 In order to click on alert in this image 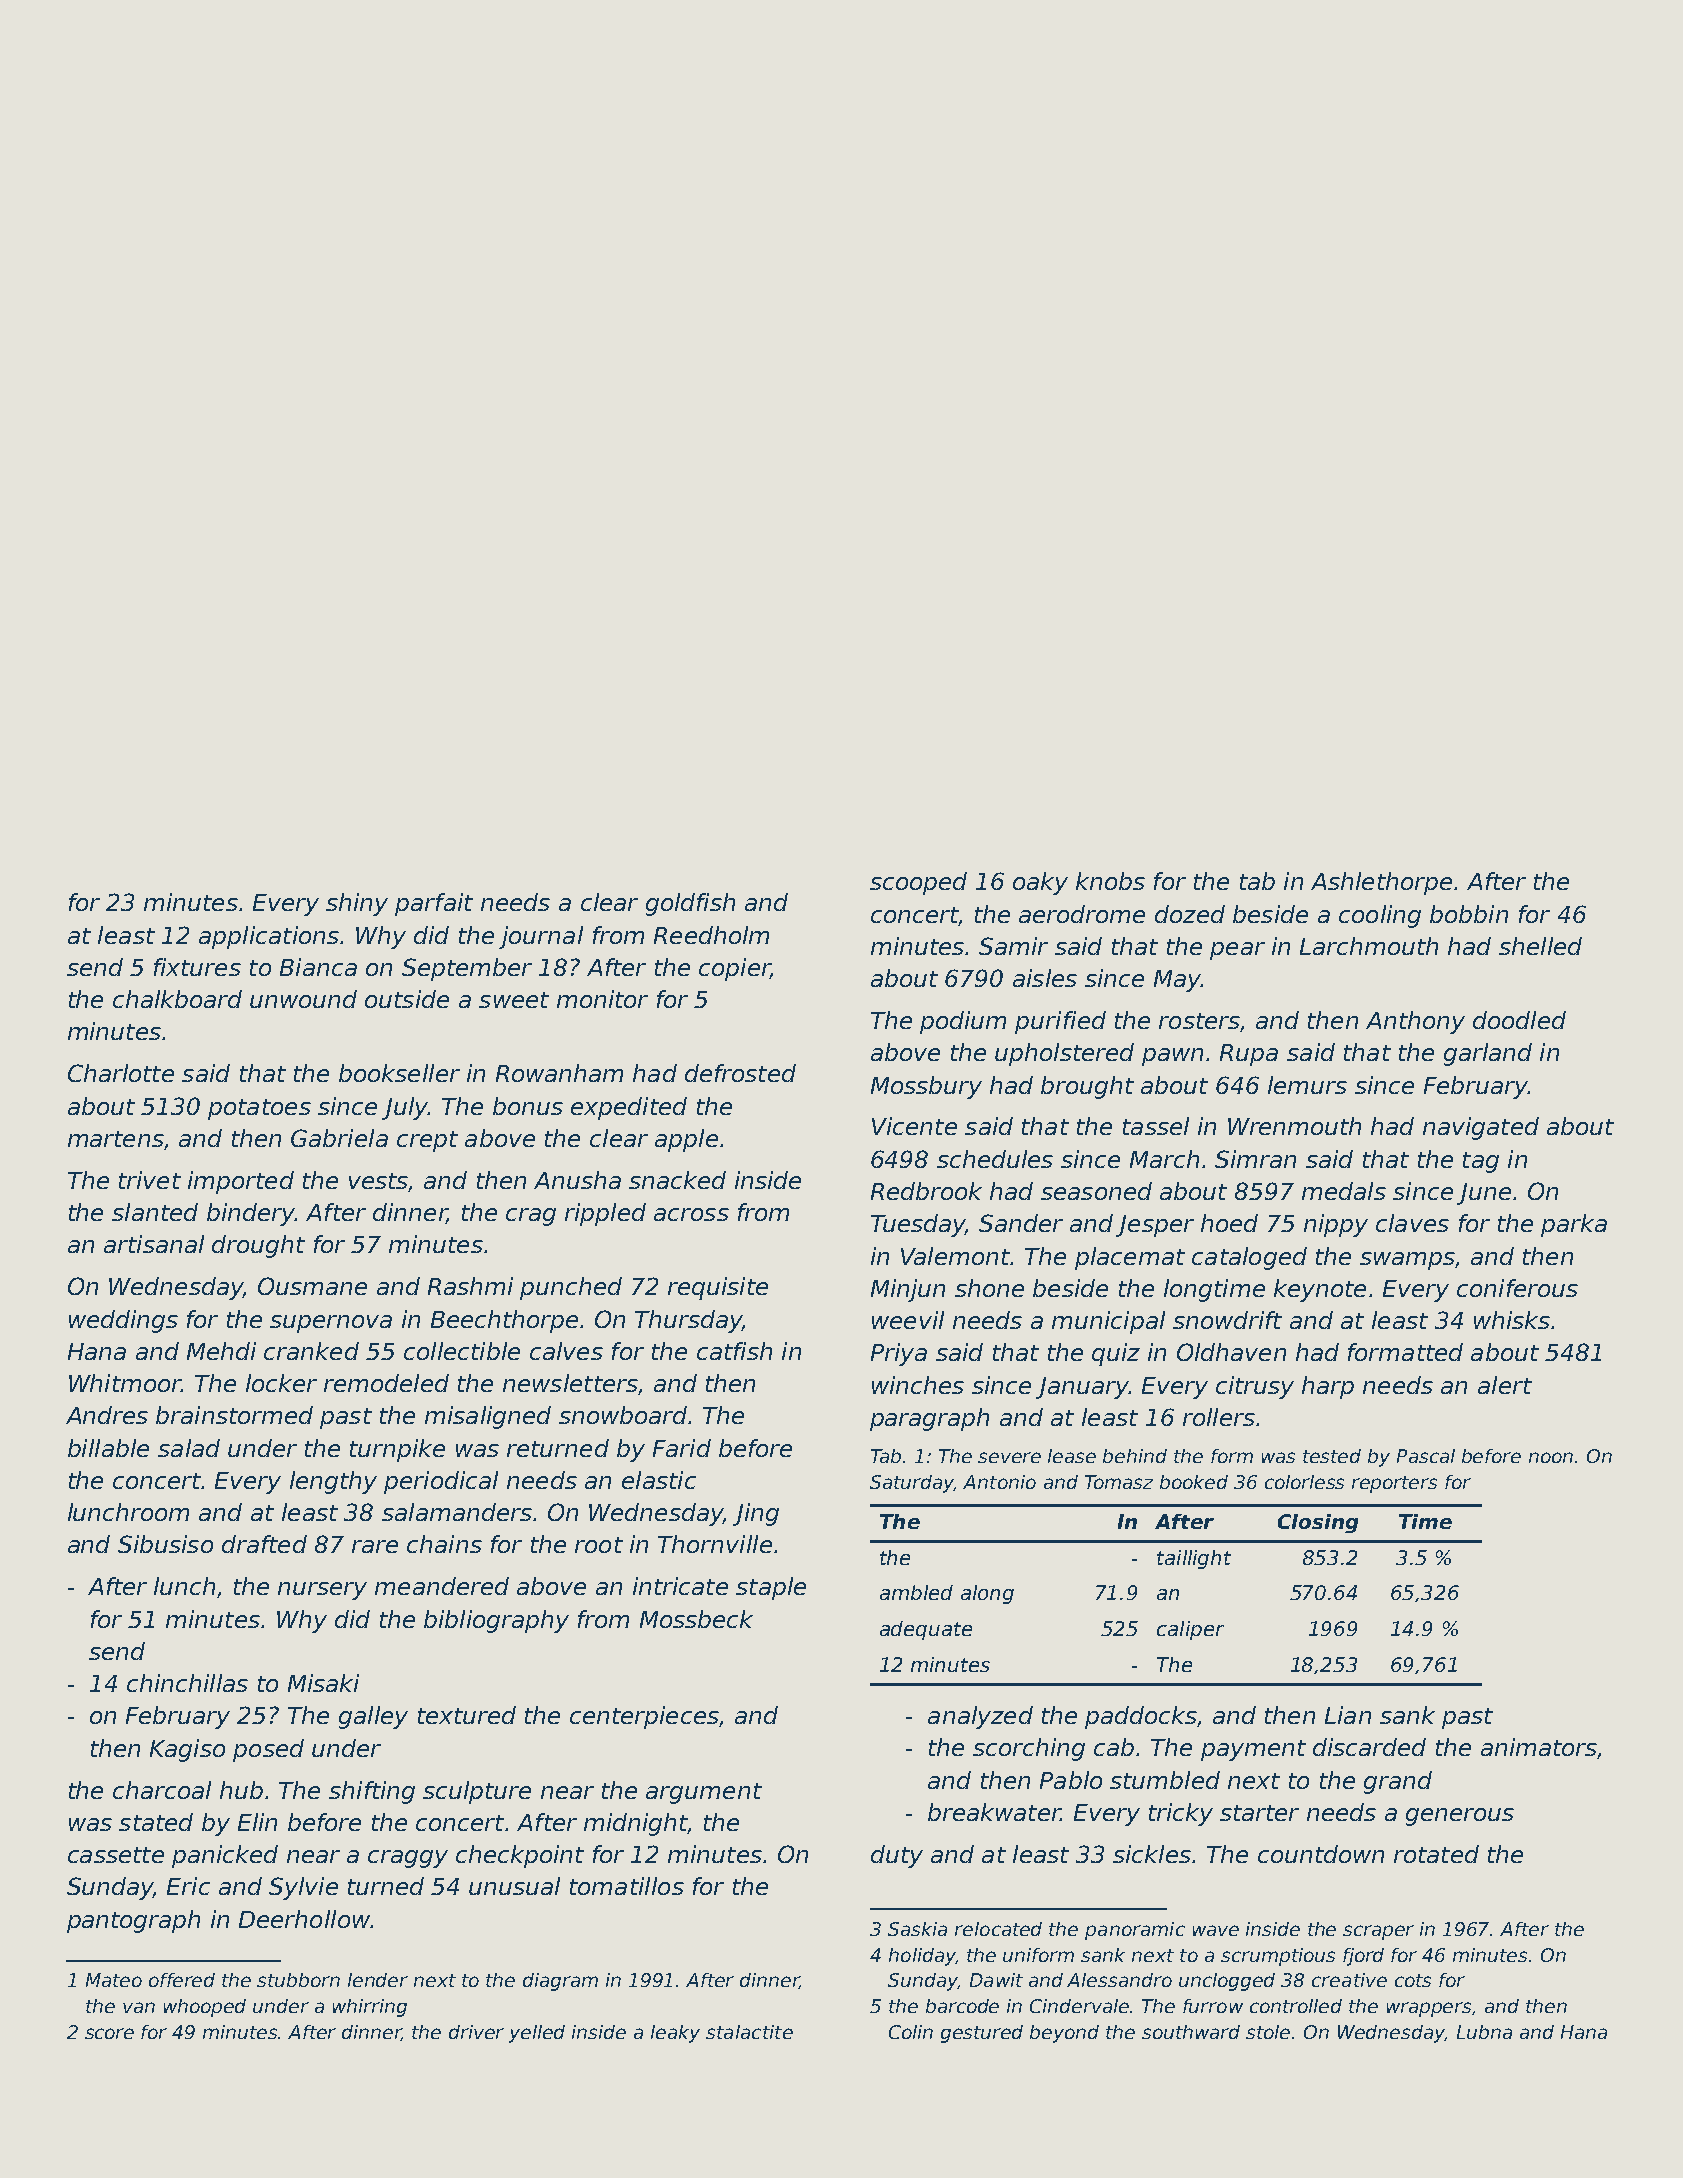, I will do `click(1505, 1385)`.
